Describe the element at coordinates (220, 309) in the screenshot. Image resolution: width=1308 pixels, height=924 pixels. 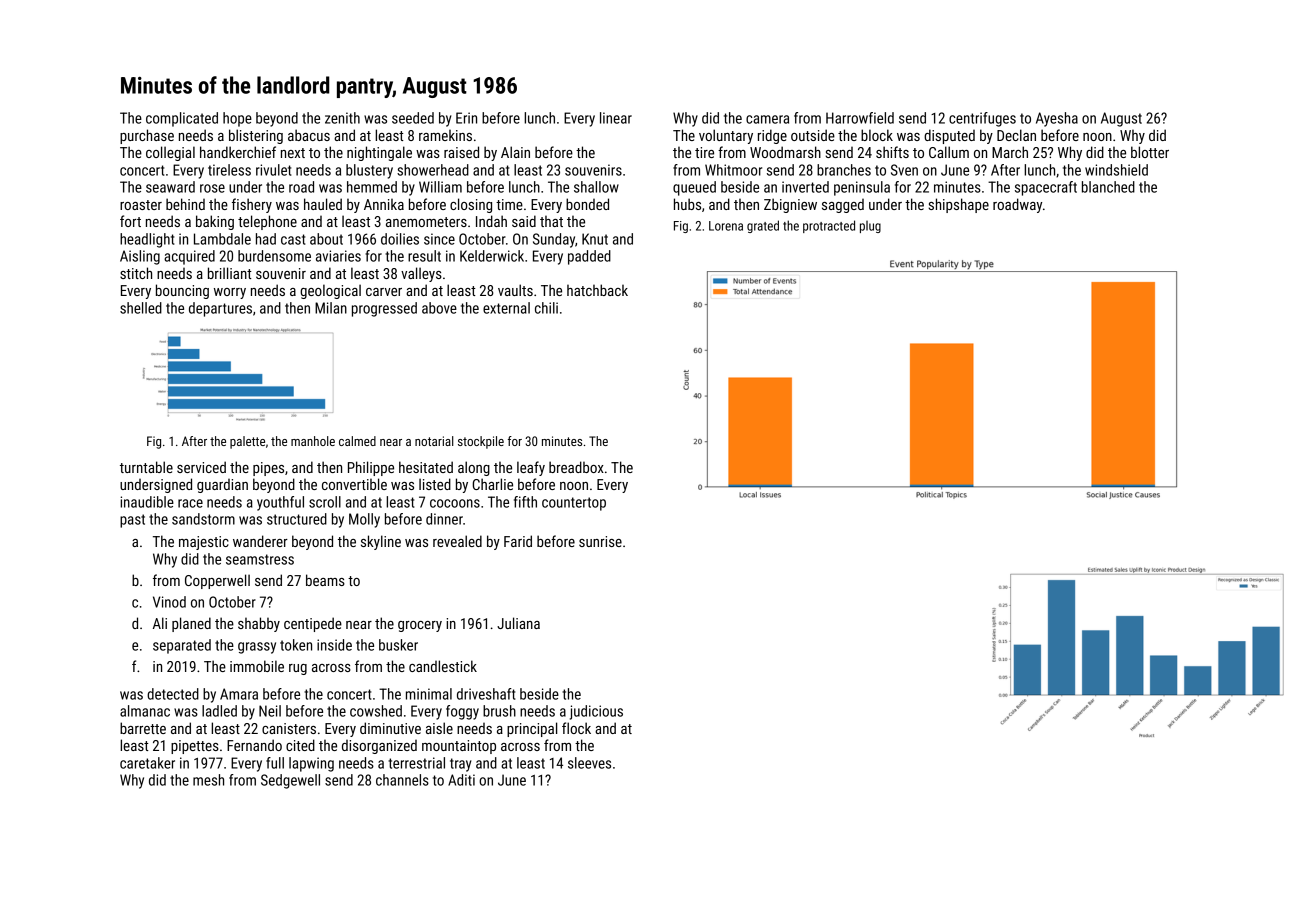
I see `departures` at that location.
